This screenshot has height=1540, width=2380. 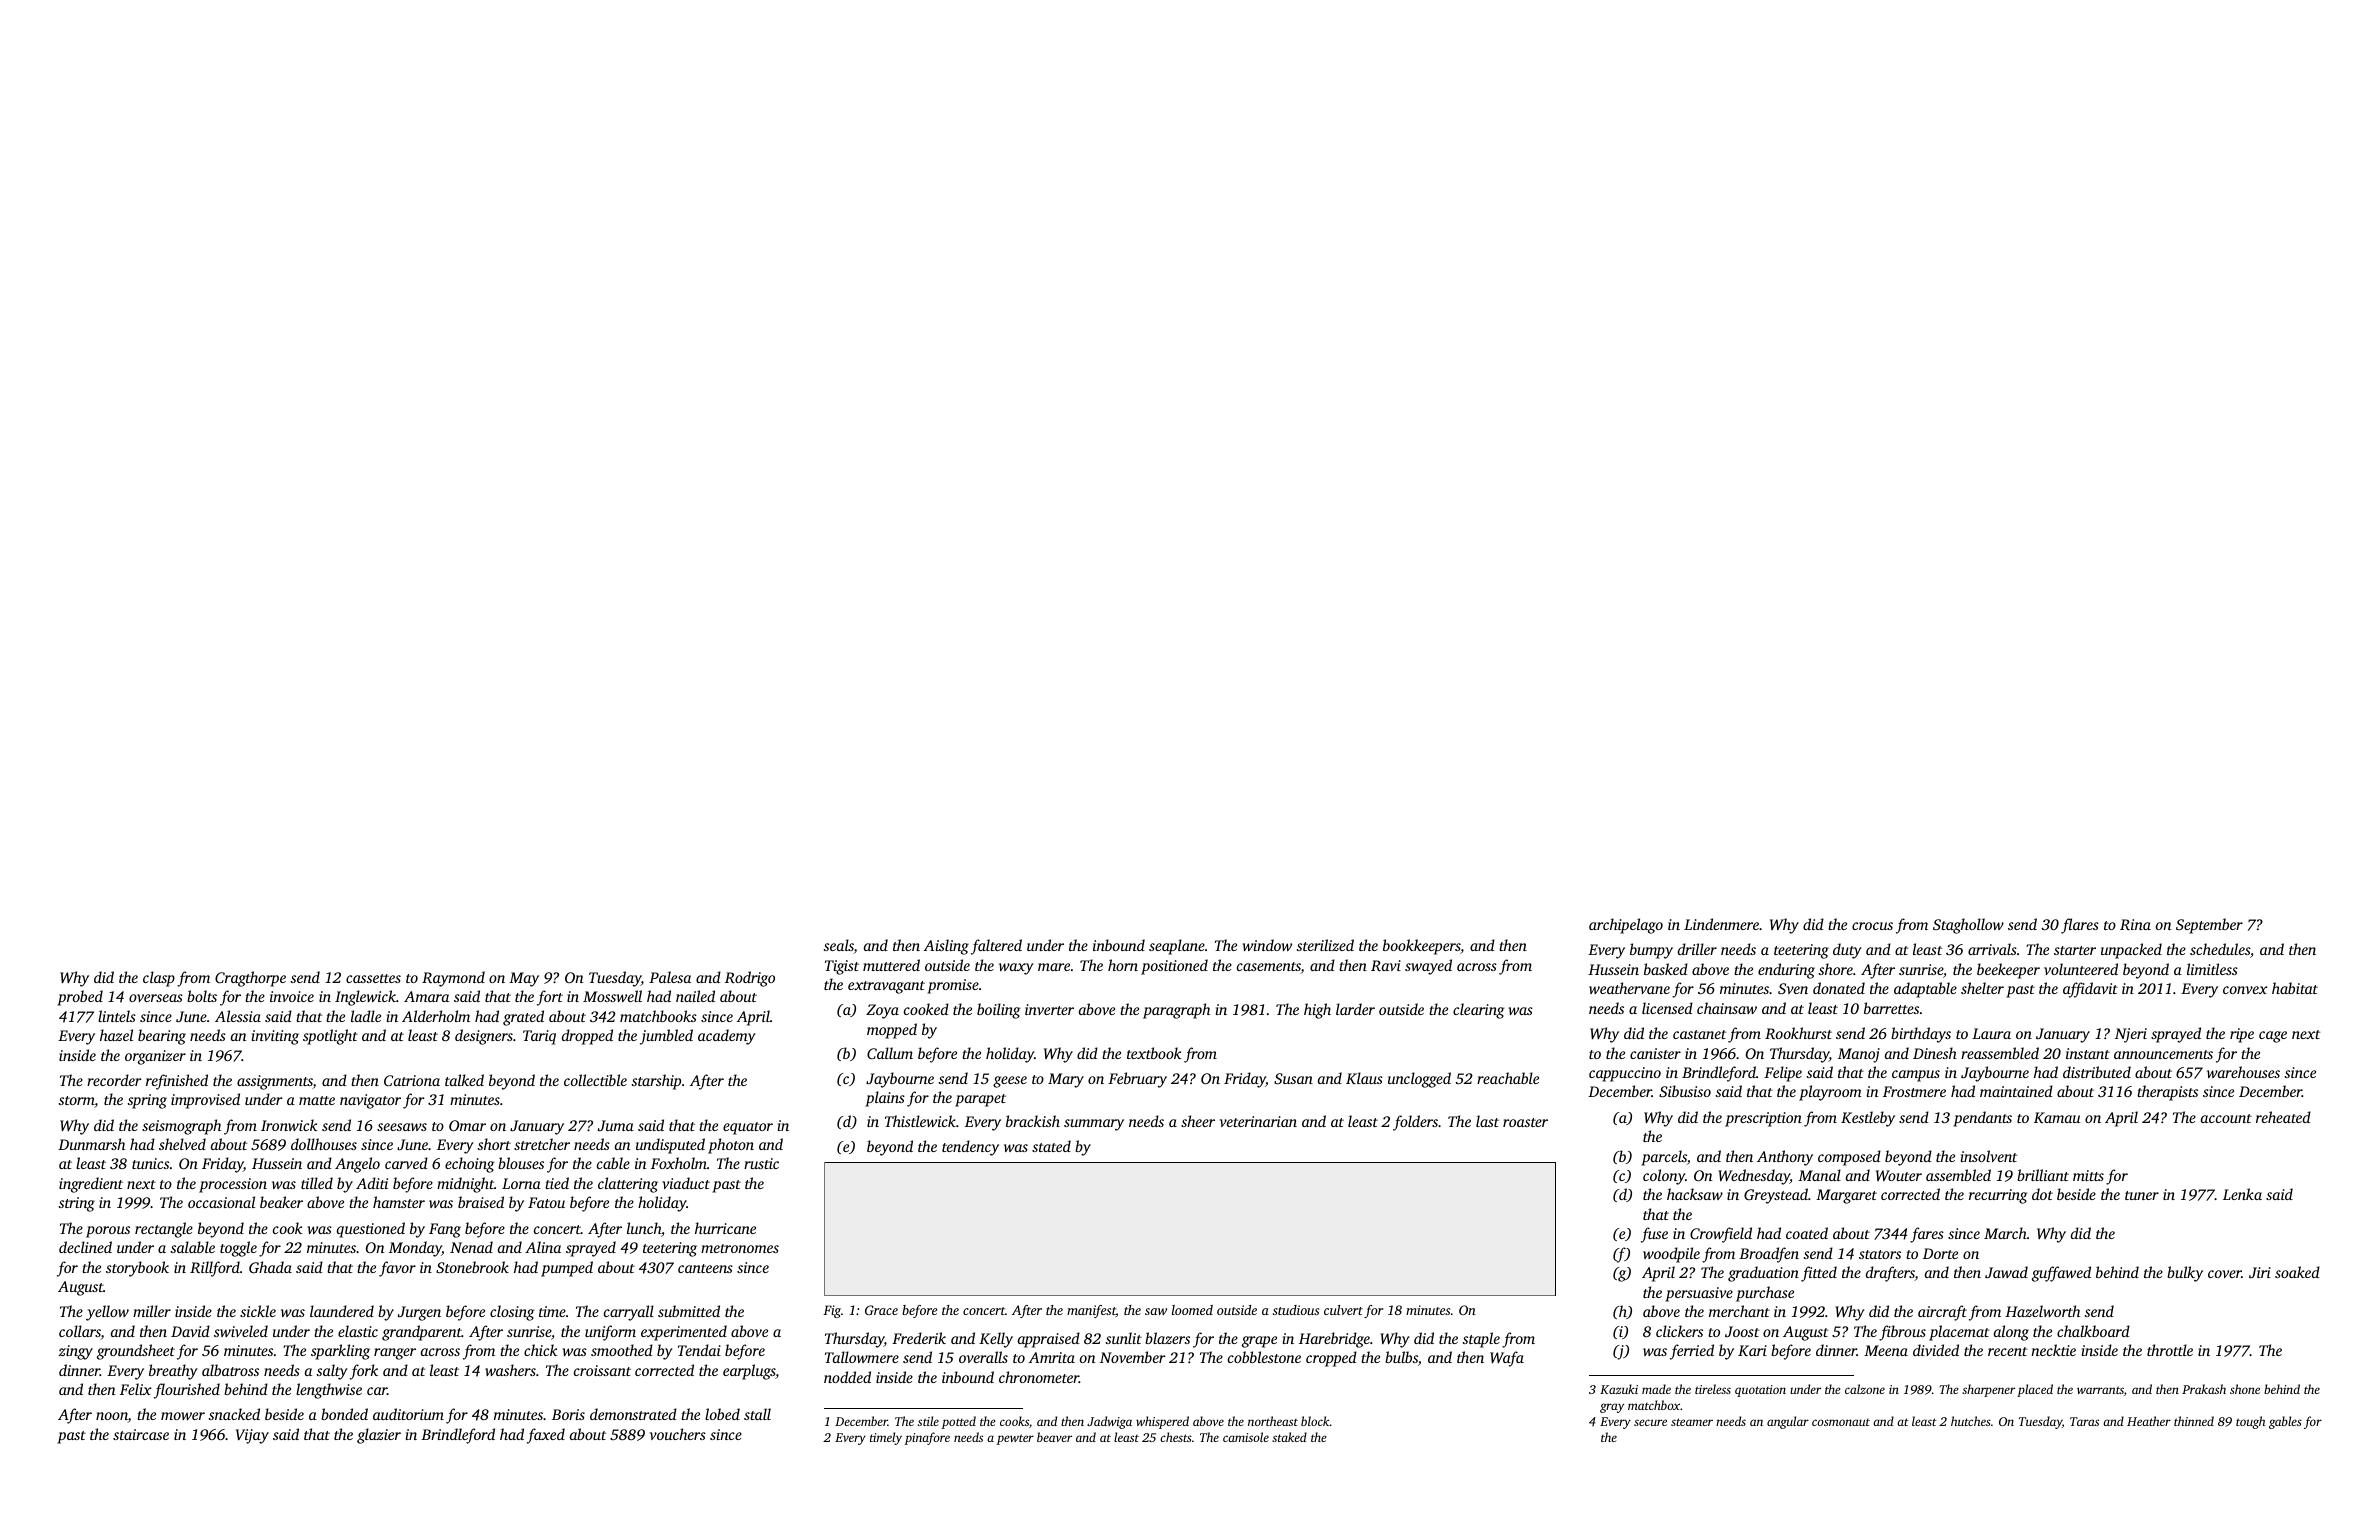 I want to click on seals, so click(x=839, y=946).
